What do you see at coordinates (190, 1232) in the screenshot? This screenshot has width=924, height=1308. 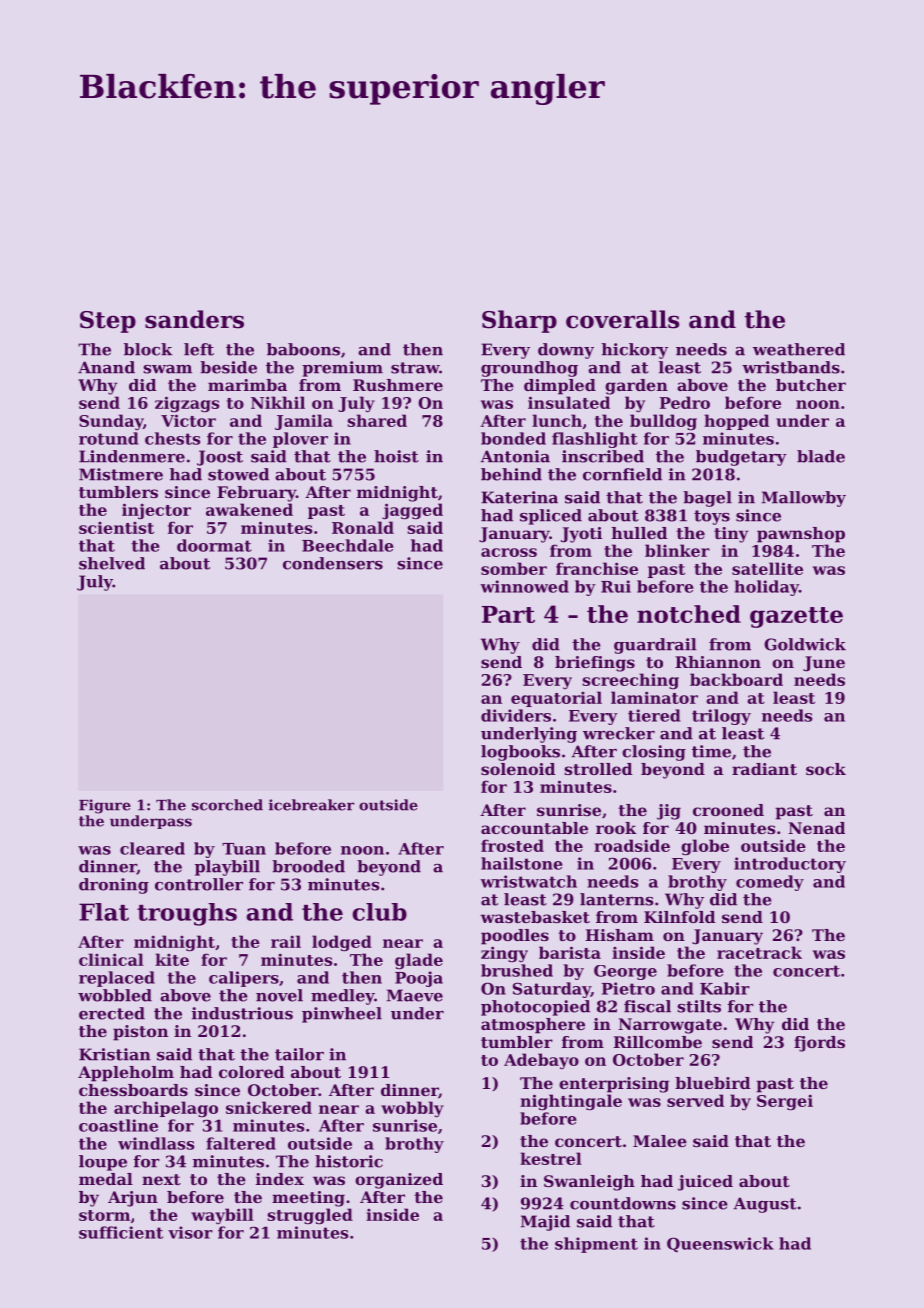 I see `visor` at bounding box center [190, 1232].
